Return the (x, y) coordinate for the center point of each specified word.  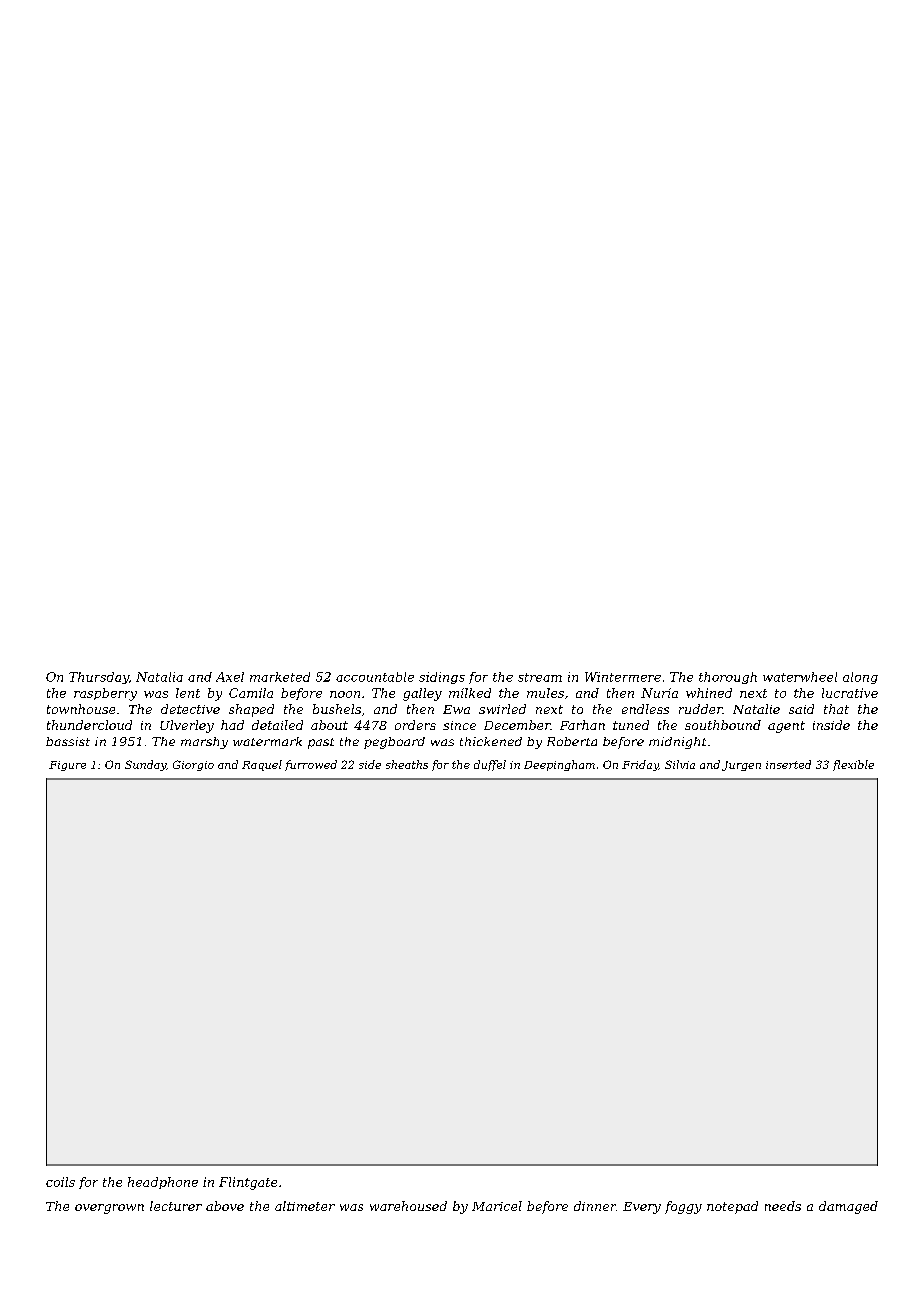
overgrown (109, 1209)
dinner (595, 1206)
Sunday (145, 765)
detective (190, 709)
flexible (853, 765)
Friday (640, 765)
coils (60, 1182)
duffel (490, 765)
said (801, 709)
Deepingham (559, 765)
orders (415, 725)
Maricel (497, 1206)
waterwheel (800, 677)
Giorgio (193, 765)
